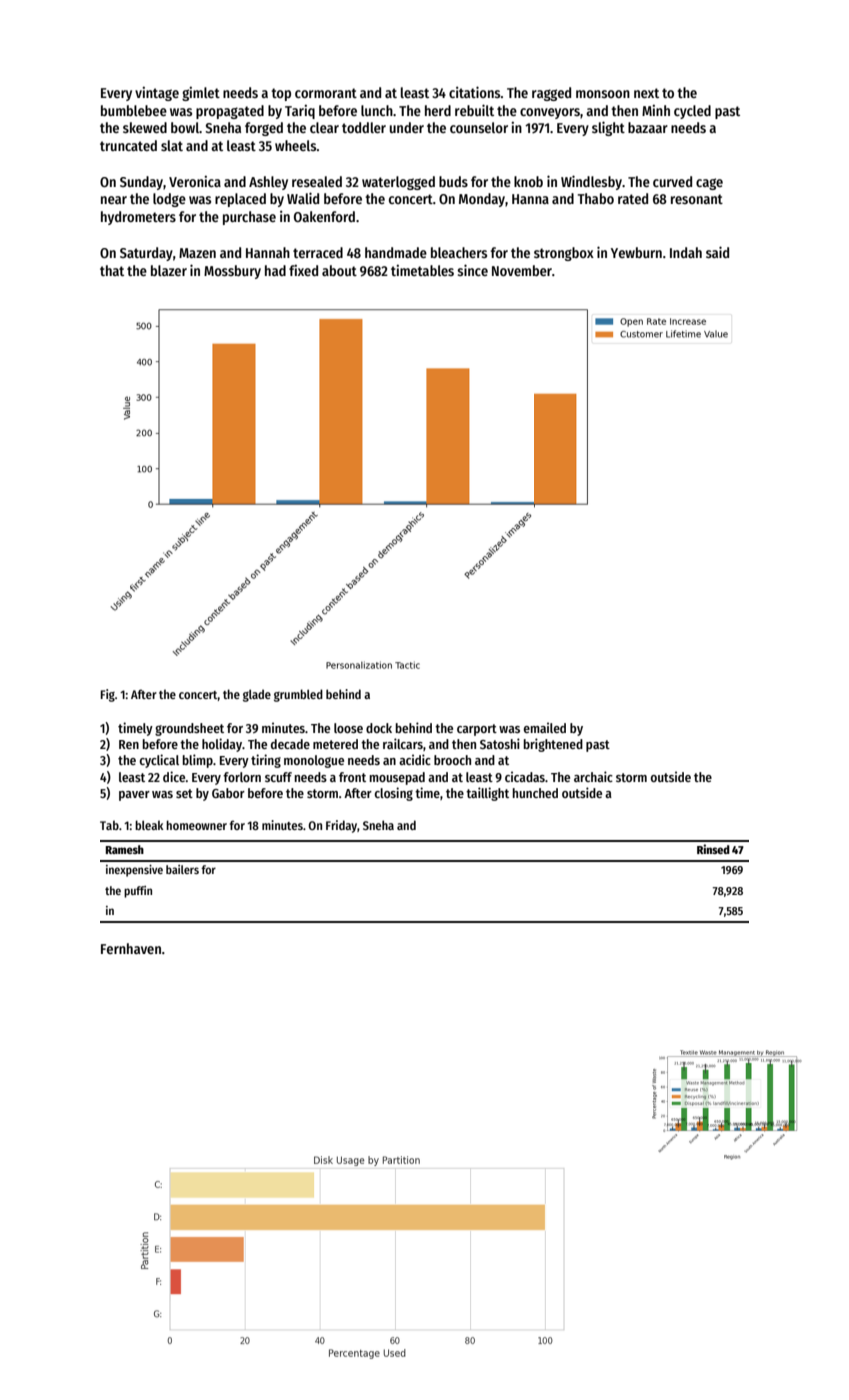 The image size is (849, 1400). I want to click on cage, so click(709, 184).
